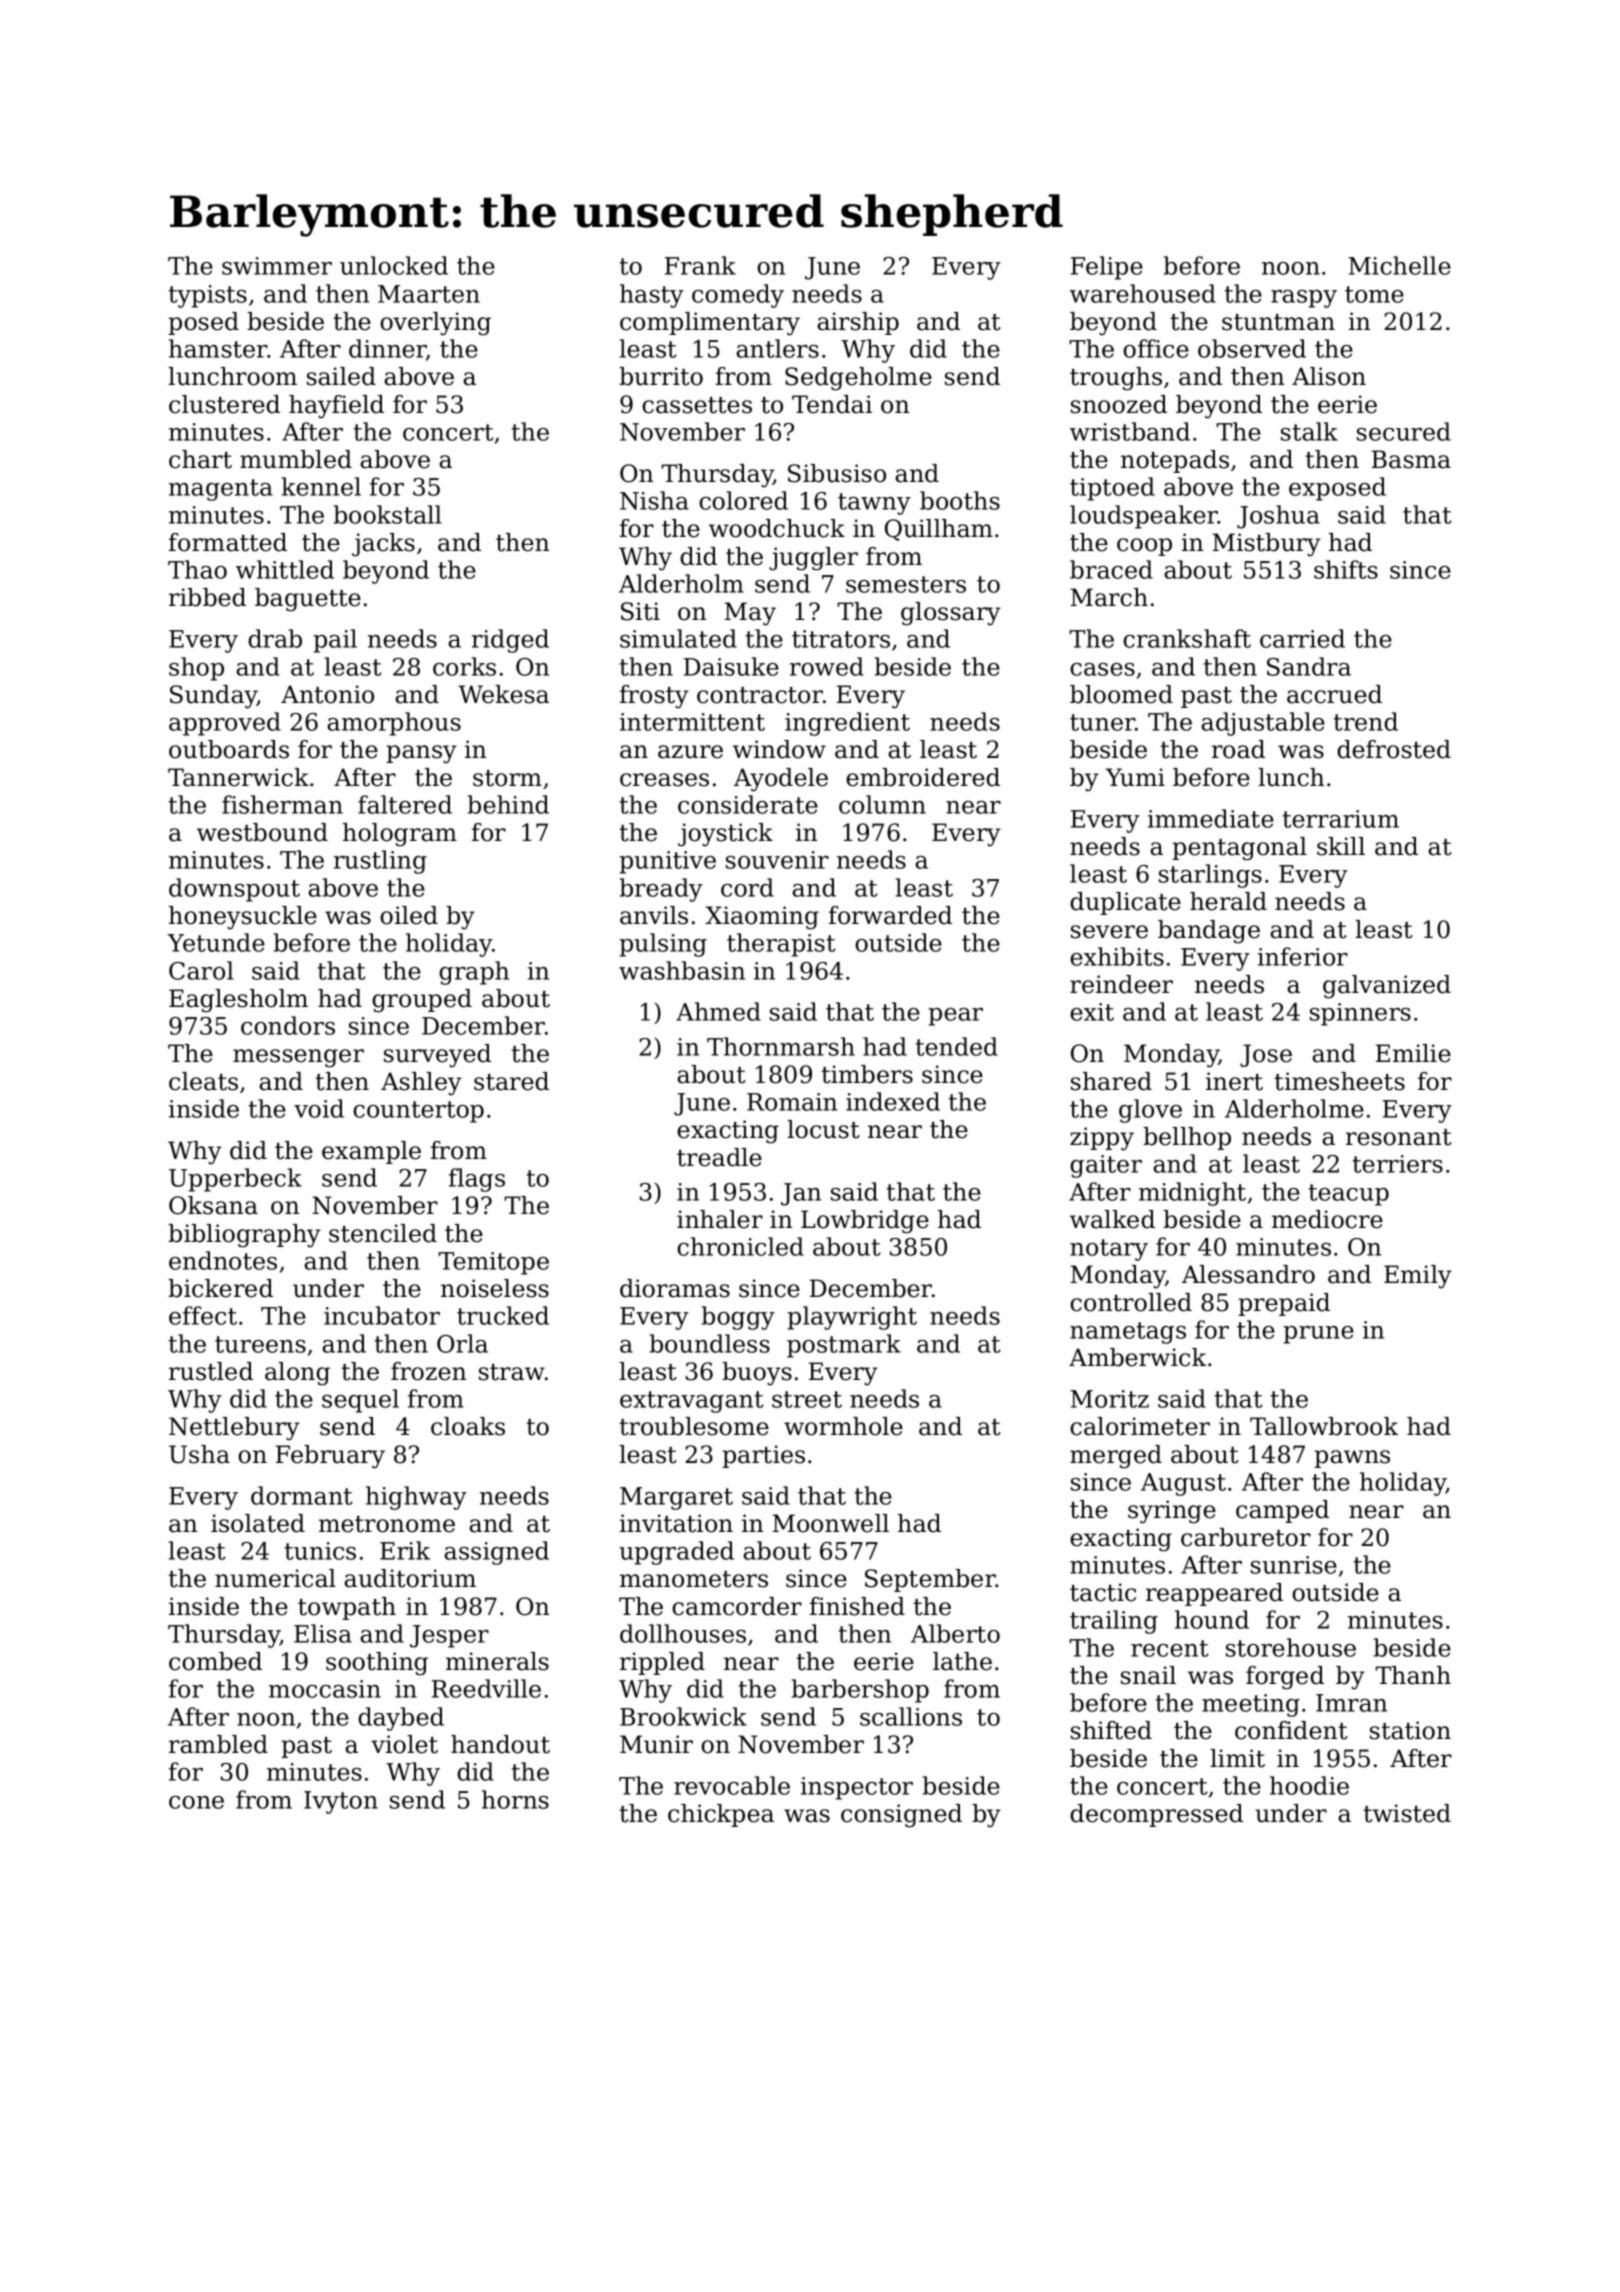 The height and width of the screenshot is (2292, 1620). I want to click on wormhole, so click(843, 1426).
